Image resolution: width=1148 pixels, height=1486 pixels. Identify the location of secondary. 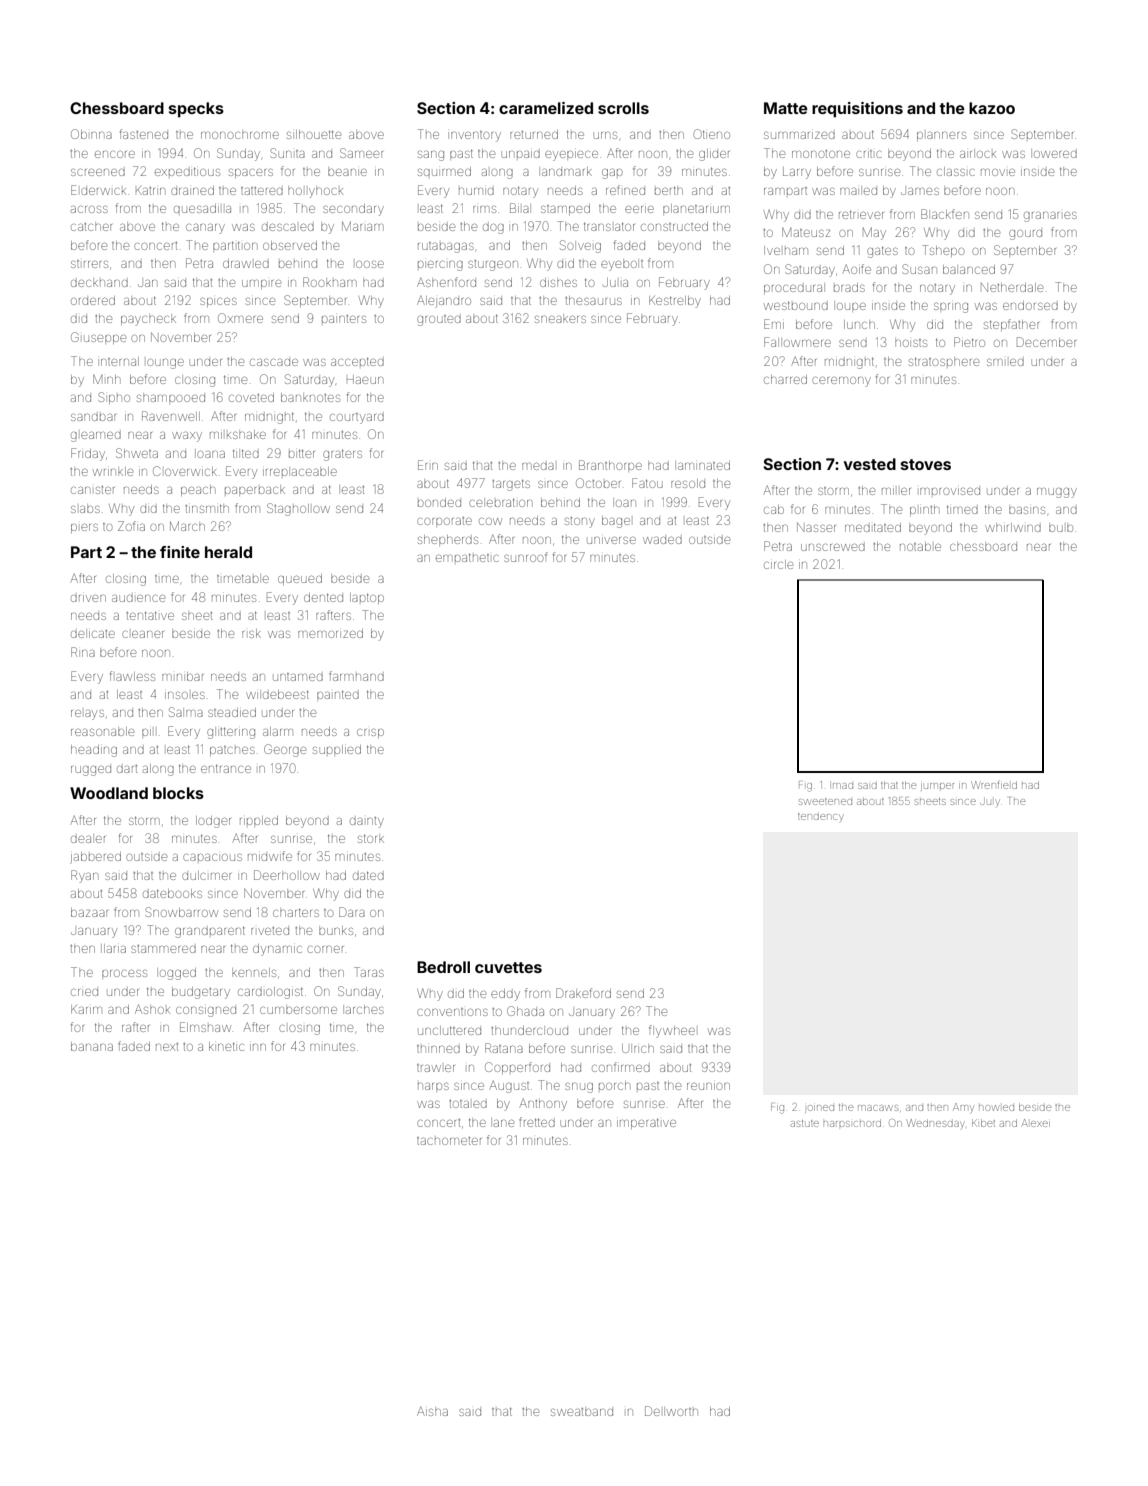
(353, 210).
